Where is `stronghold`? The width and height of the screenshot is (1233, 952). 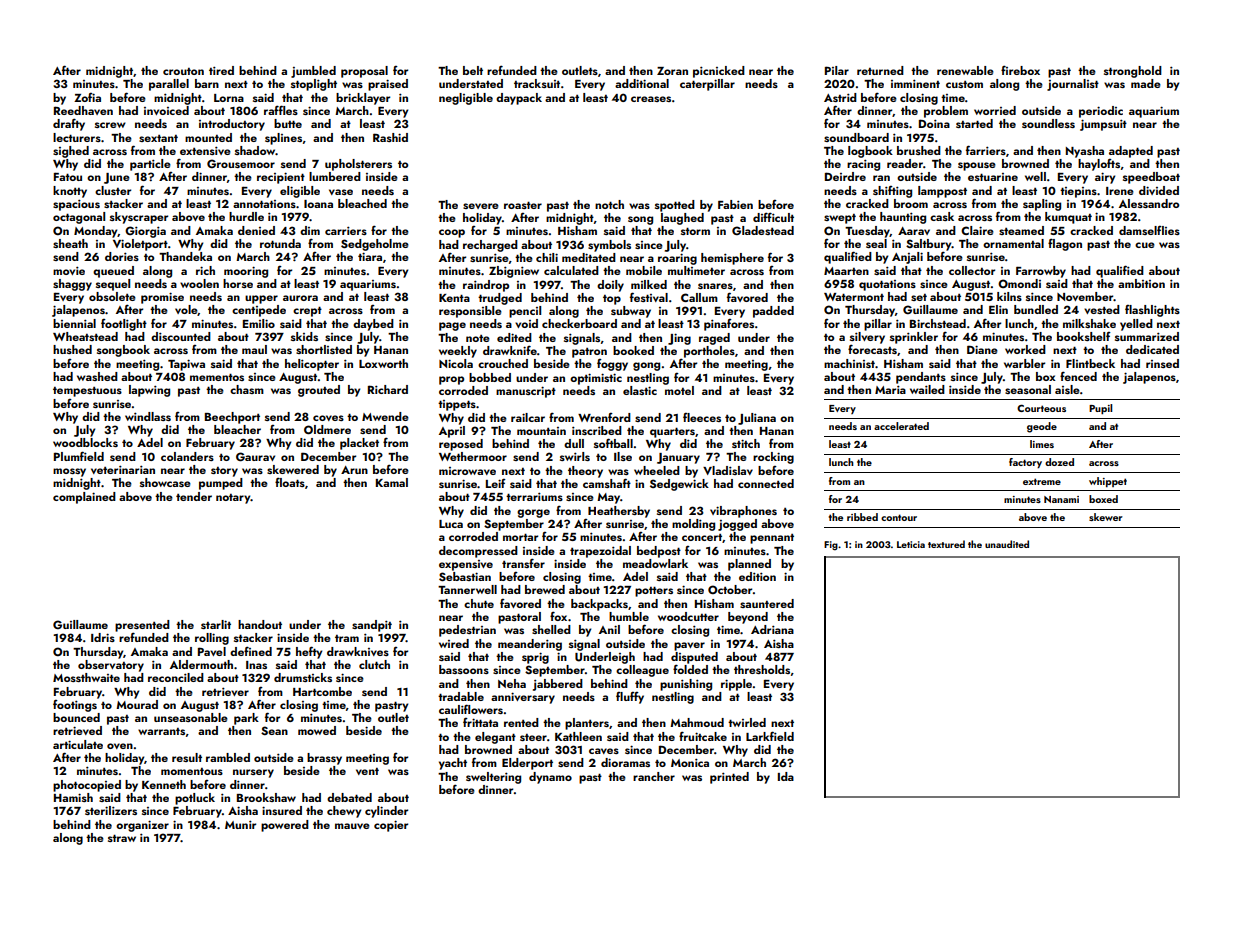
stronghold is located at coordinates (1133, 72).
